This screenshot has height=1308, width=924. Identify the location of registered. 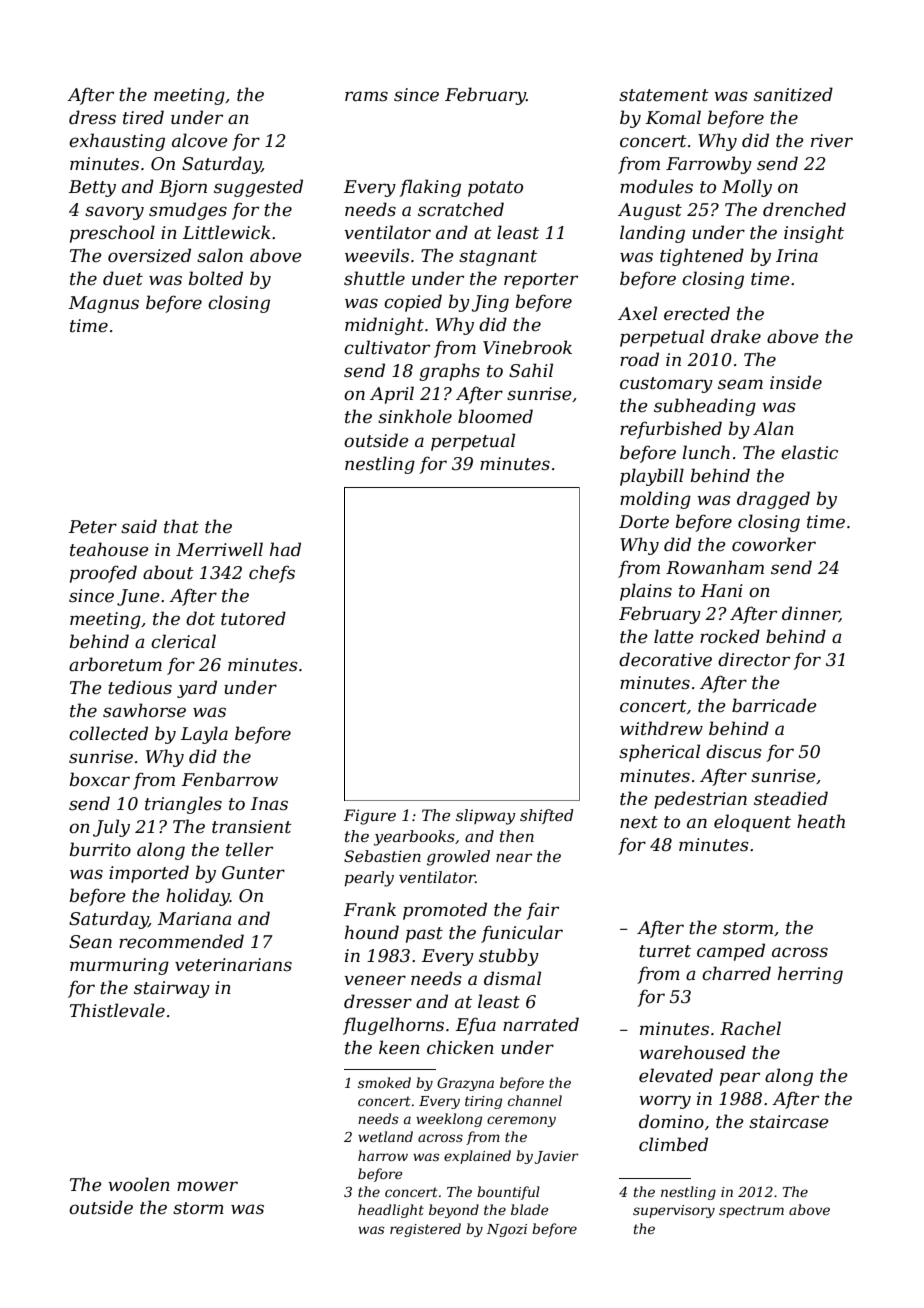
(425, 1230).
